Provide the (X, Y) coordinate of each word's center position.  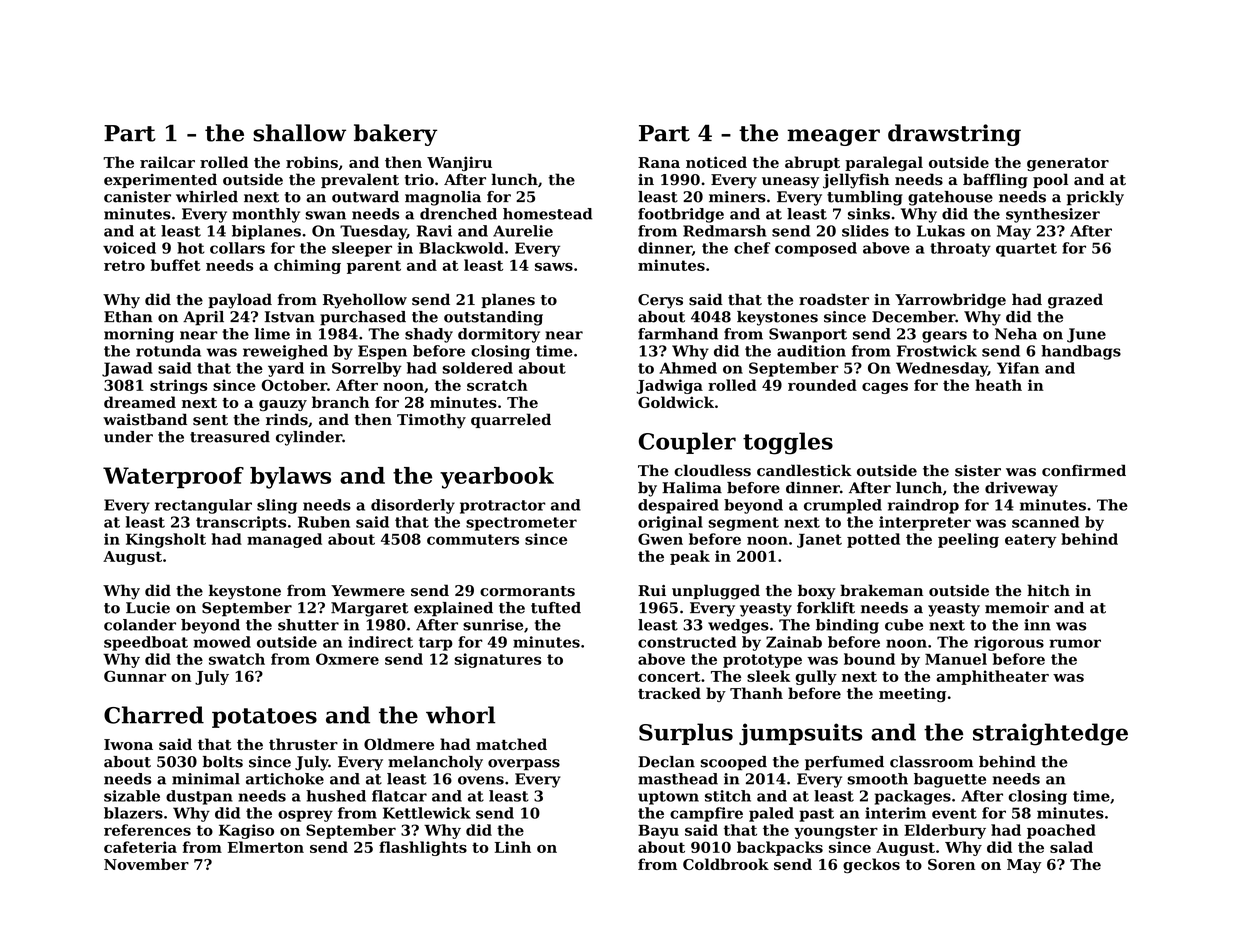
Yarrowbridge (950, 301)
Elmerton (266, 847)
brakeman (881, 590)
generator (1068, 164)
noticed (716, 162)
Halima (692, 488)
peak (690, 557)
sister (978, 471)
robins (312, 162)
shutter (308, 625)
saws (554, 267)
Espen (382, 352)
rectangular (203, 506)
